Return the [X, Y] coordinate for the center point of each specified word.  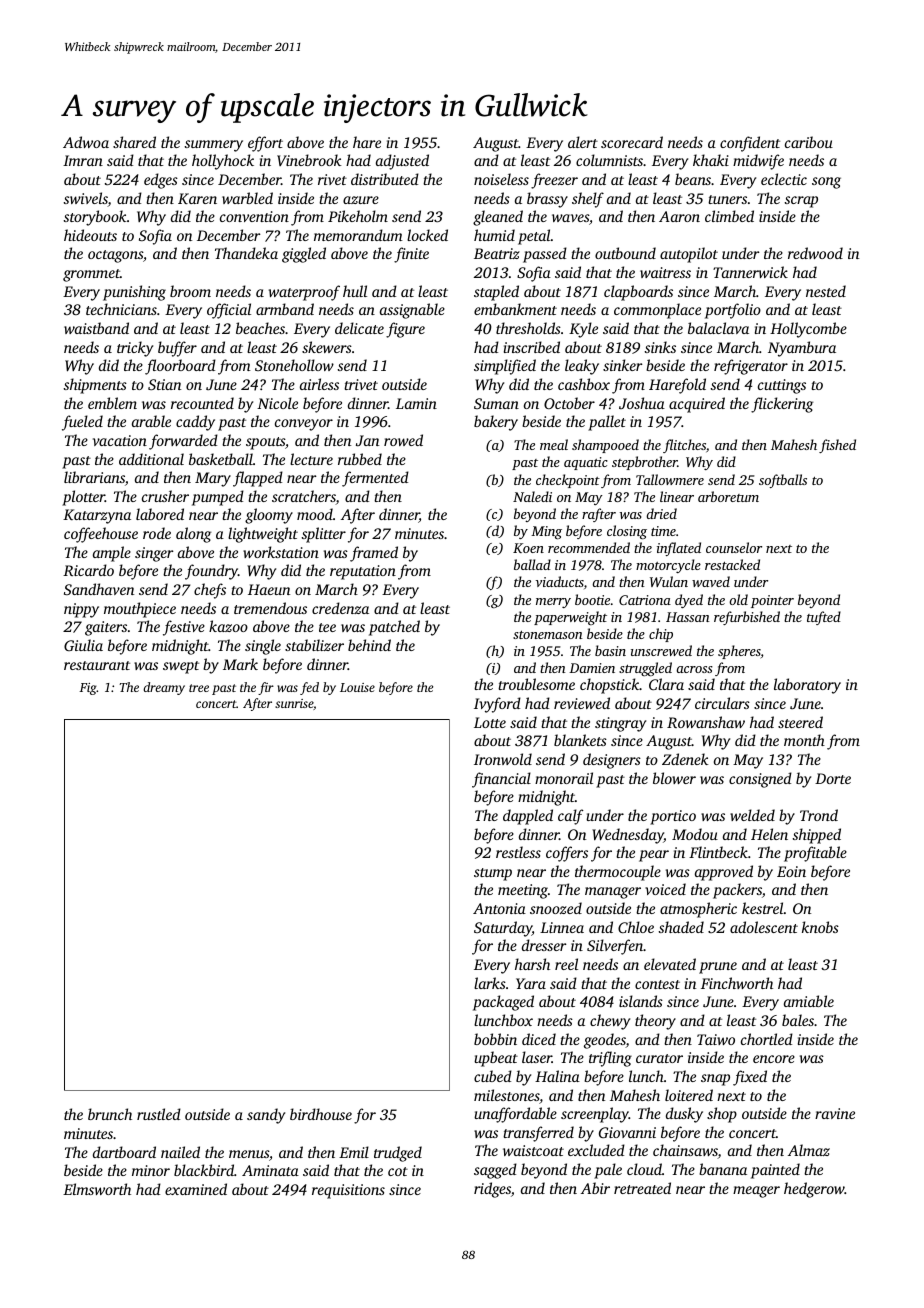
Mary [213, 479]
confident [750, 144]
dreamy [164, 688]
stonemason [548, 634]
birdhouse [321, 1114]
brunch [110, 1114]
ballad [532, 564]
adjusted [402, 162]
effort [265, 144]
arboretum [728, 496]
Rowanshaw [706, 722]
